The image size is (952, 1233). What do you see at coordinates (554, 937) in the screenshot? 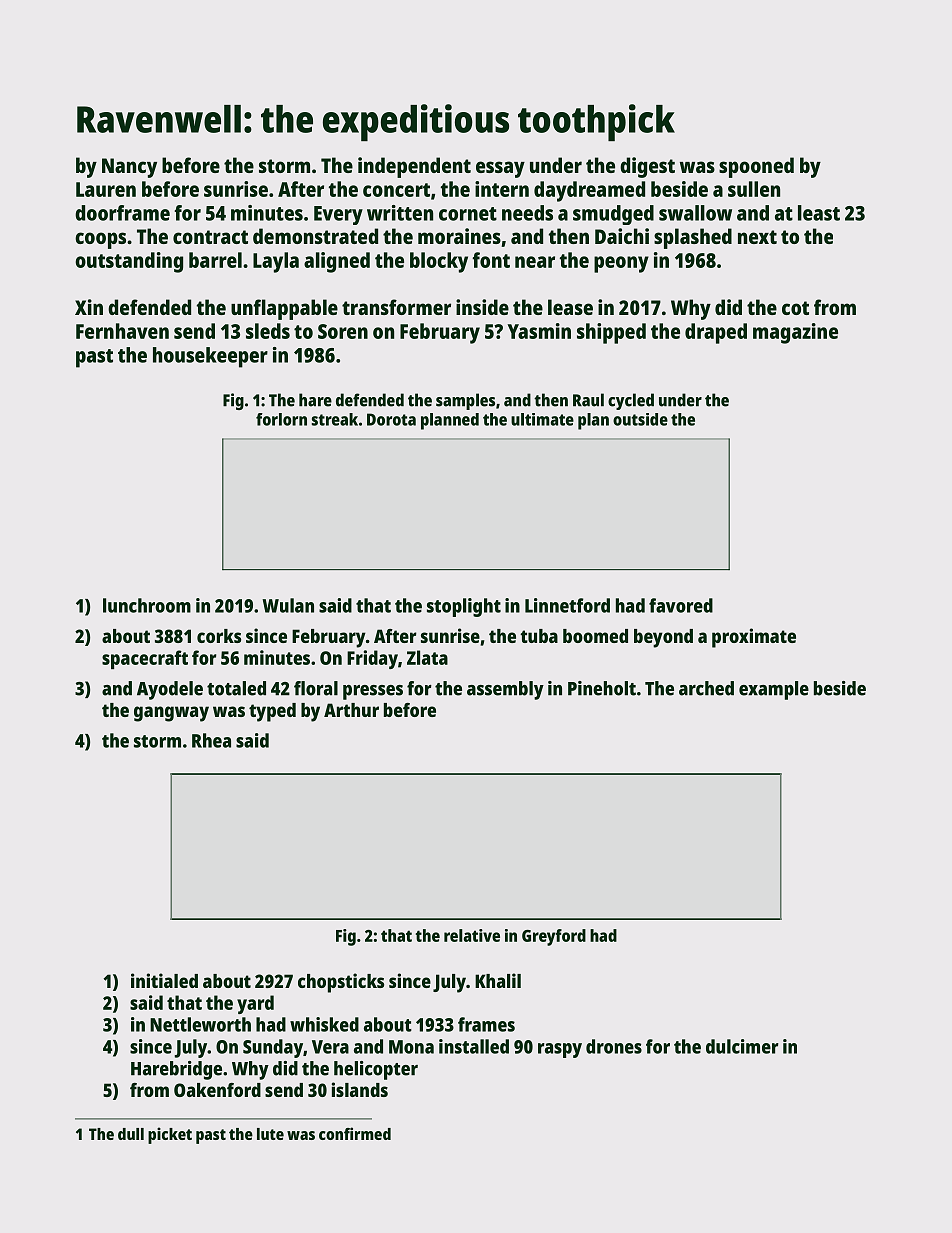
I see `Greyford` at bounding box center [554, 937].
